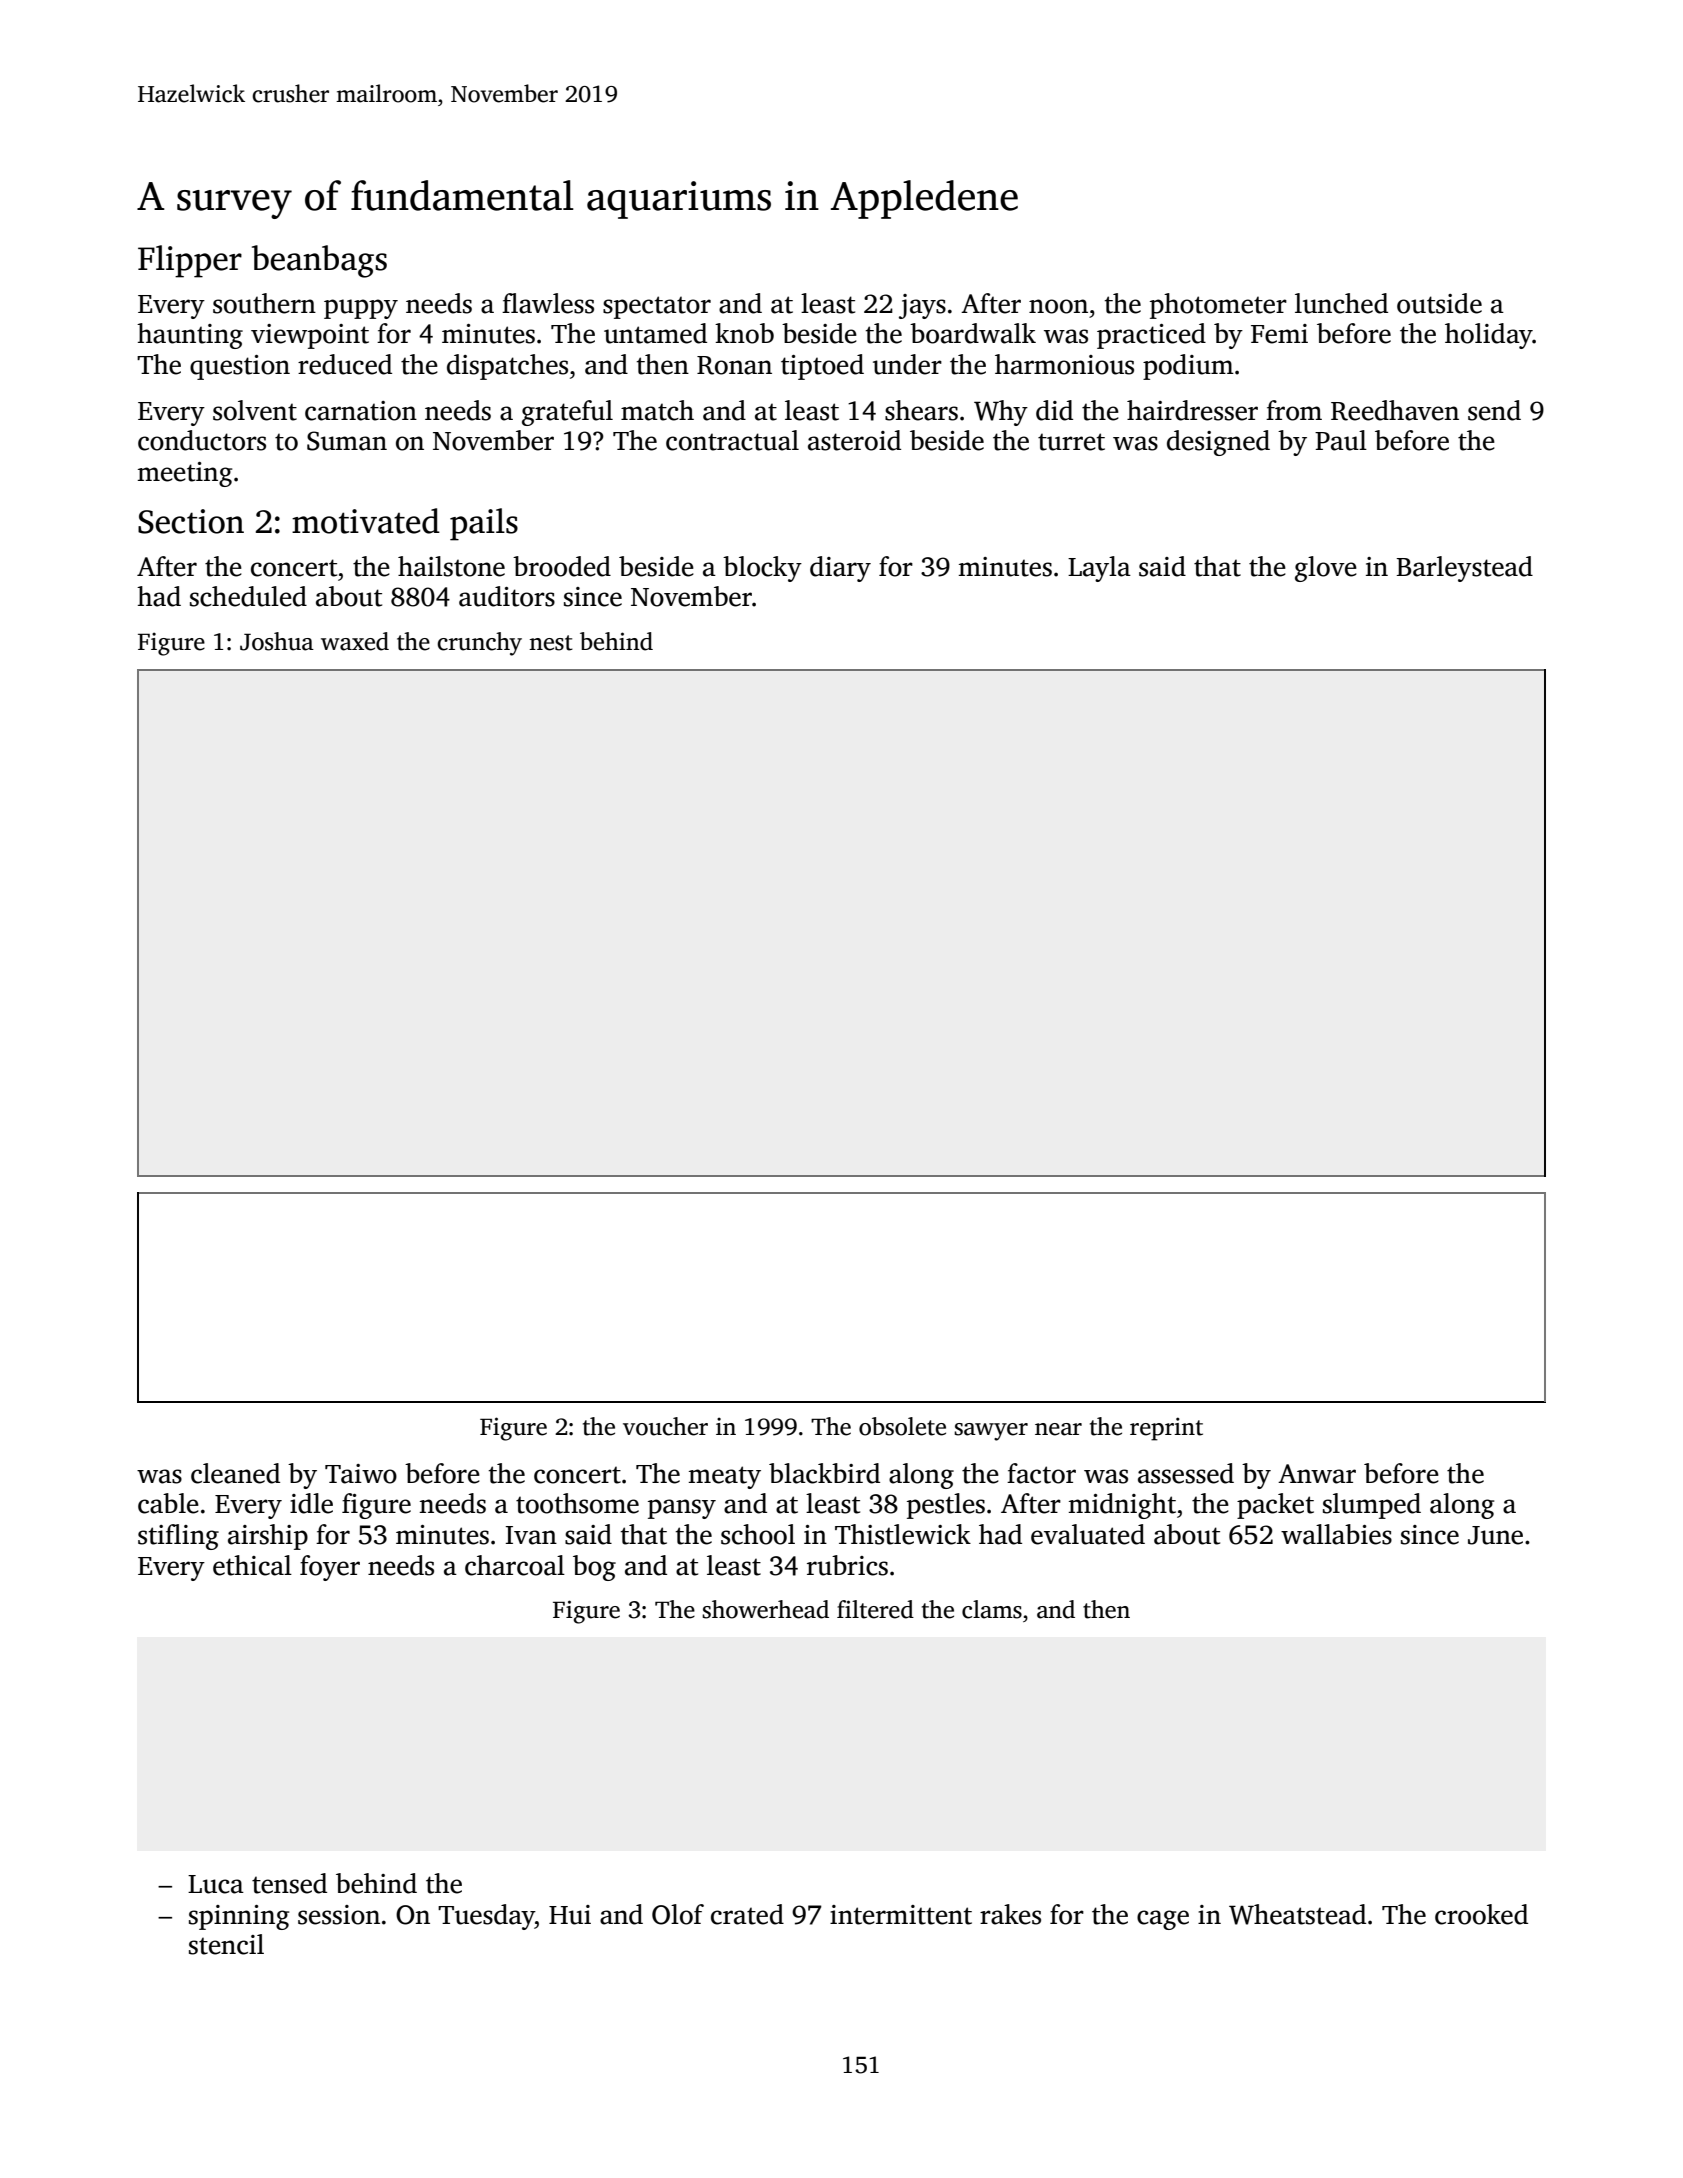 Image resolution: width=1683 pixels, height=2178 pixels. What do you see at coordinates (1465, 569) in the screenshot?
I see `Barleystead` at bounding box center [1465, 569].
